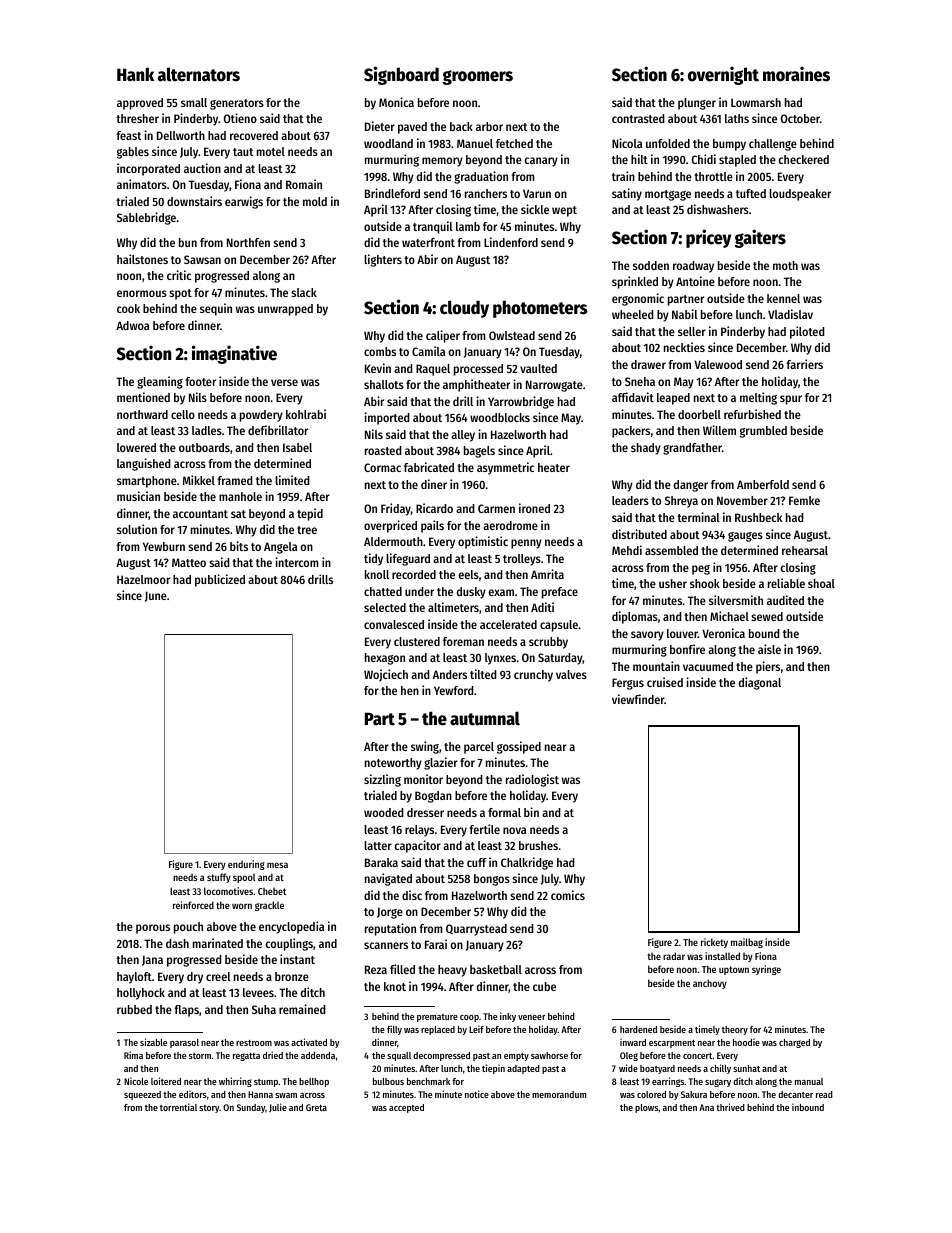 This document has height=1233, width=952. Describe the element at coordinates (251, 1108) in the document. I see `Sunday` at that location.
